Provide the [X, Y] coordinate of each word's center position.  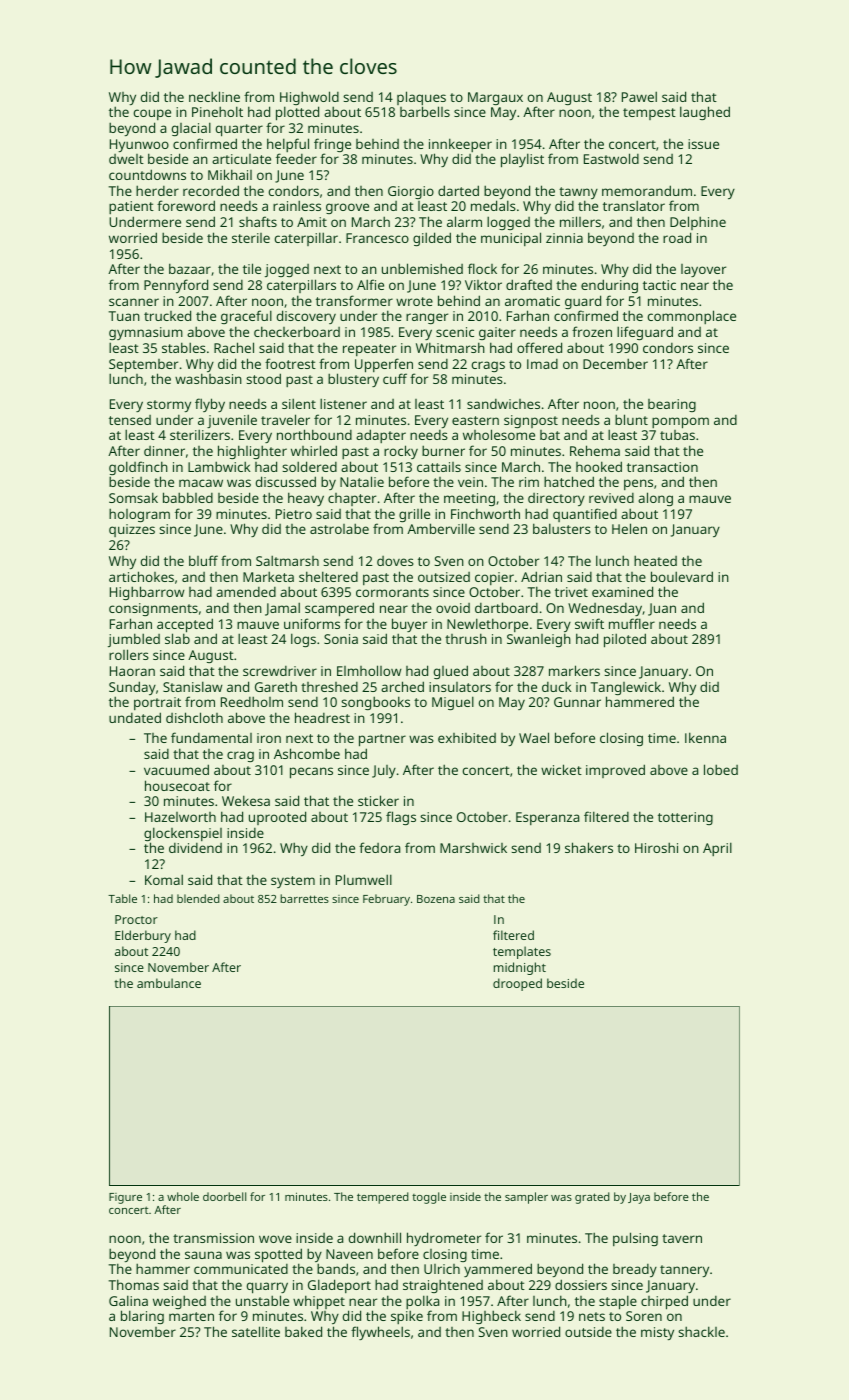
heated [655, 560]
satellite [256, 1331]
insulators [460, 687]
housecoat [177, 785]
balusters [562, 529]
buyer [410, 626]
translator [634, 205]
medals [493, 206]
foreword [186, 205]
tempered [383, 1198]
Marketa [268, 577]
